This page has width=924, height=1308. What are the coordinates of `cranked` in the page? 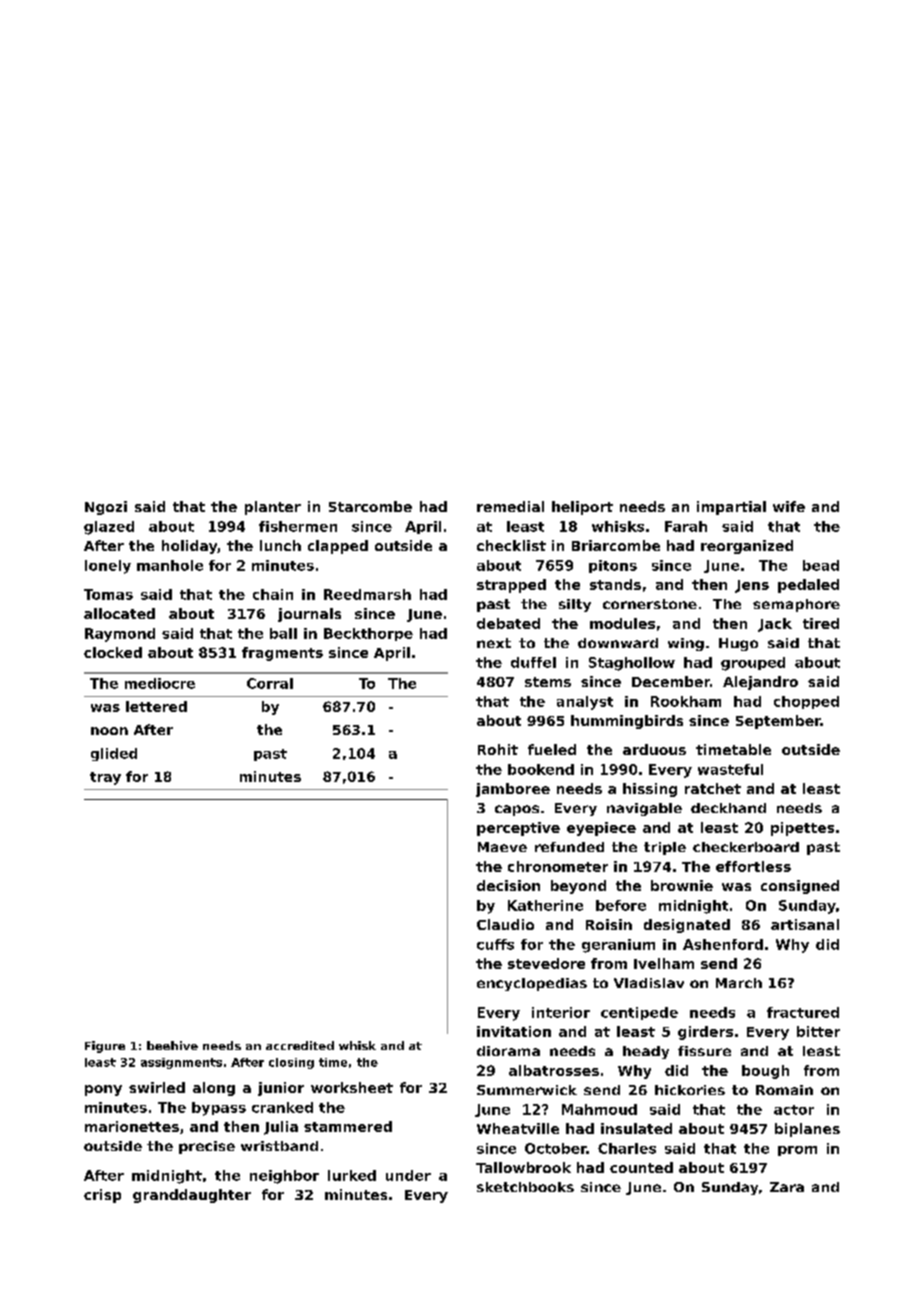 It's located at (282, 1107).
